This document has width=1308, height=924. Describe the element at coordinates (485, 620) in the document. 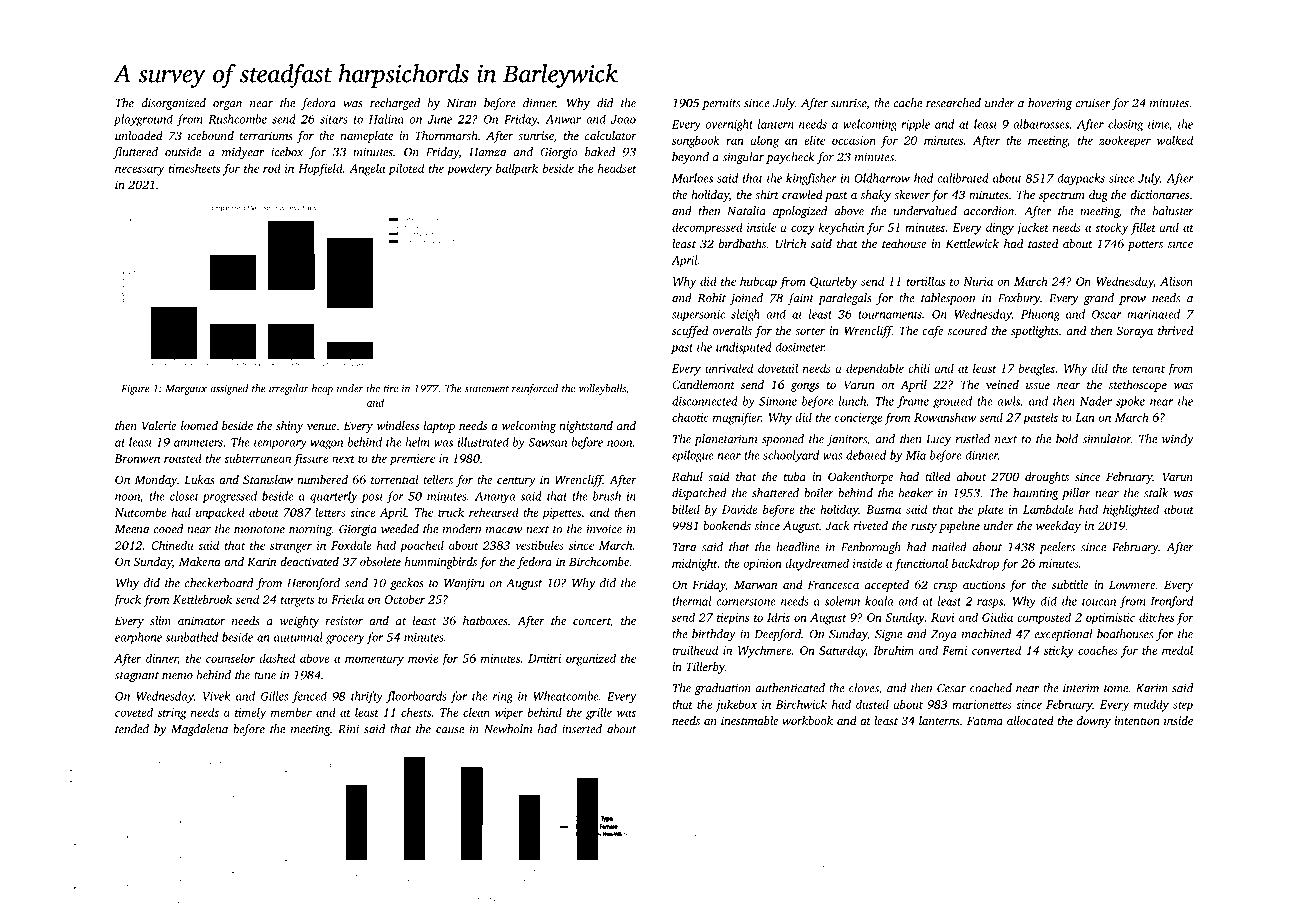

I see `hatboxes` at that location.
